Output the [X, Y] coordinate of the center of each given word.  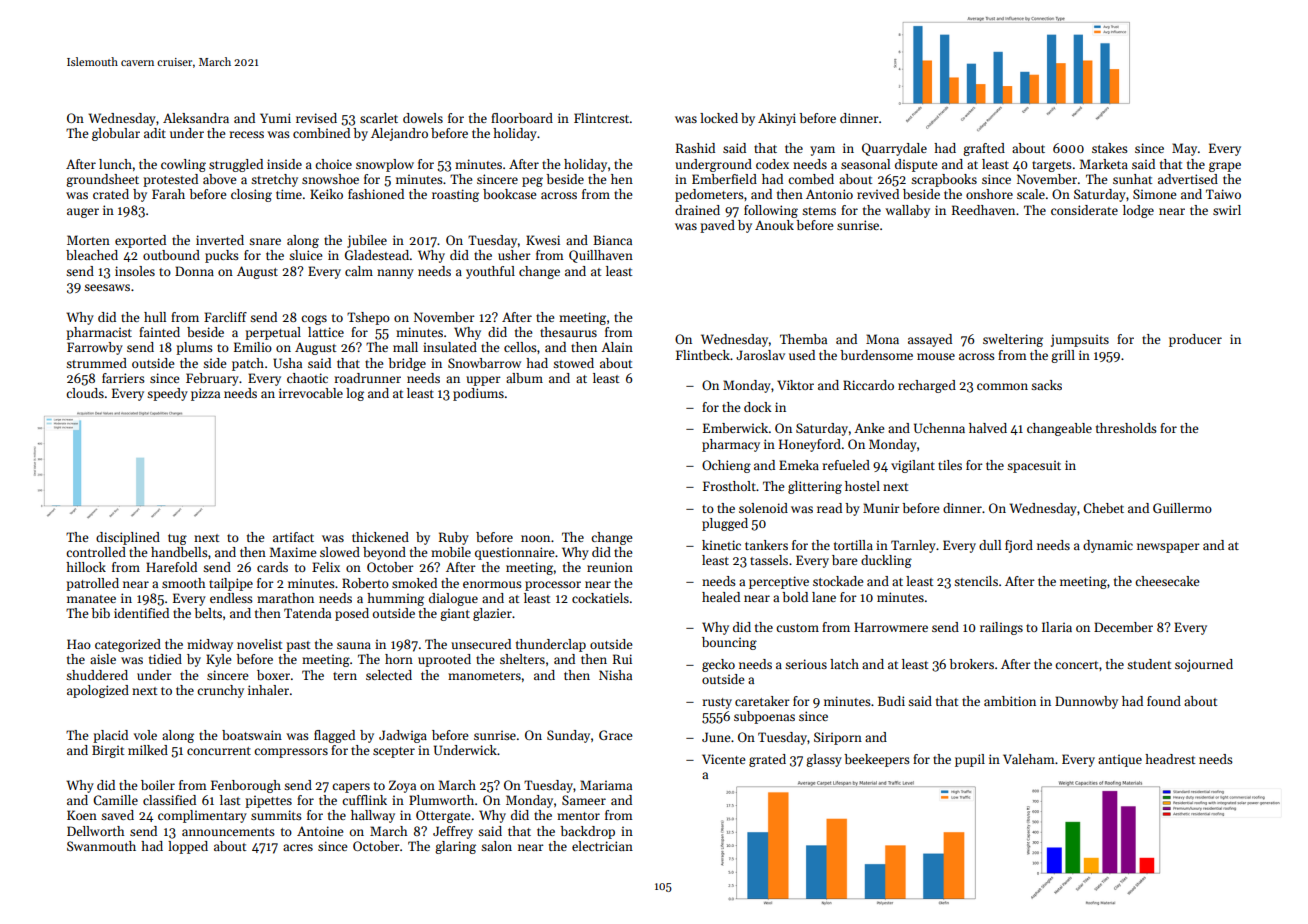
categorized [128, 645]
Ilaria [1057, 627]
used [802, 355]
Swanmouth [101, 846]
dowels [423, 118]
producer [1195, 340]
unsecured [481, 644]
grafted [984, 149]
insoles [135, 271]
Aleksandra [196, 118]
